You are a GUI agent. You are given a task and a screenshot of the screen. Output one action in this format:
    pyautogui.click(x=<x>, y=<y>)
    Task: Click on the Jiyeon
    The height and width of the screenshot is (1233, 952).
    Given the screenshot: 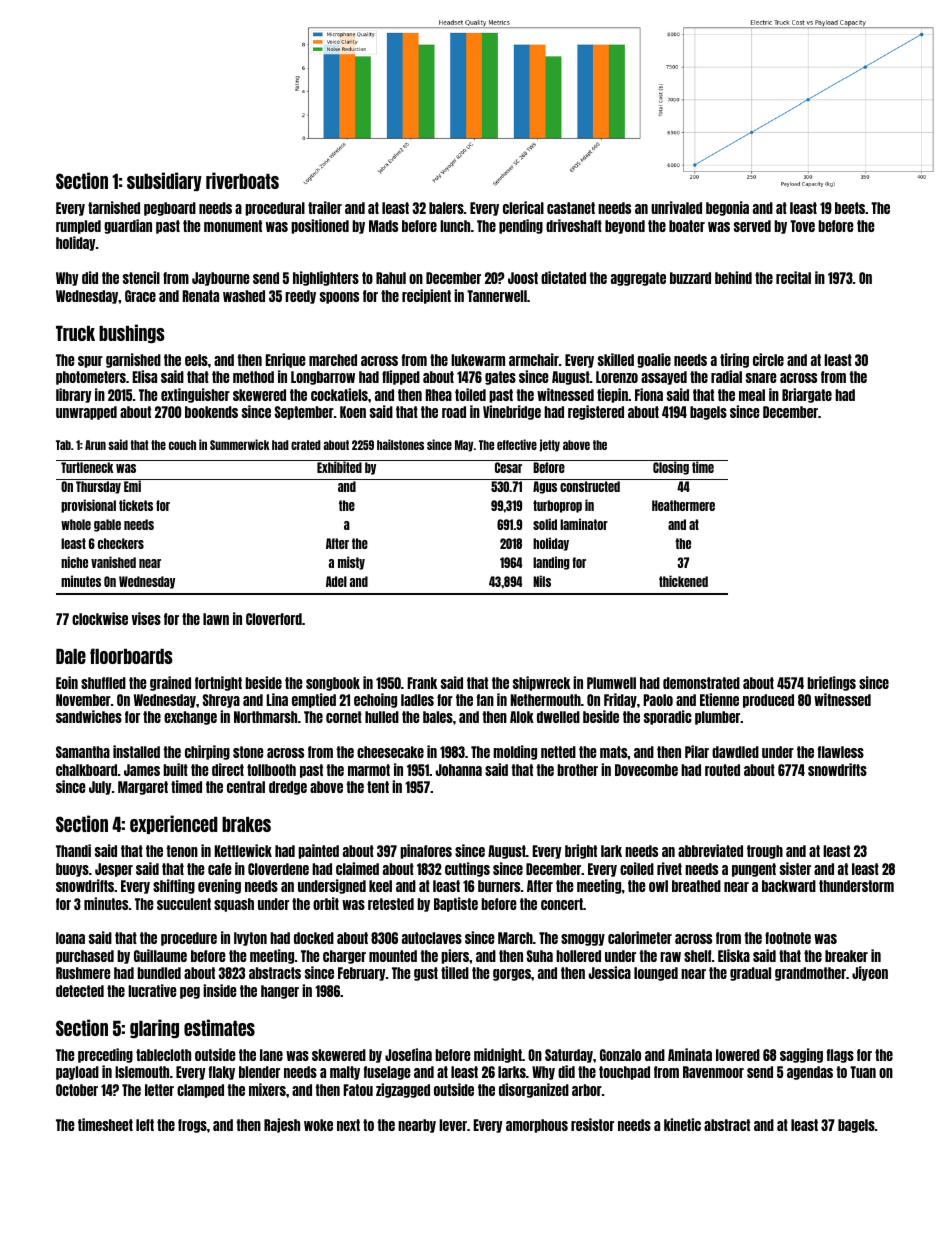 What is the action you would take?
    pyautogui.click(x=870, y=973)
